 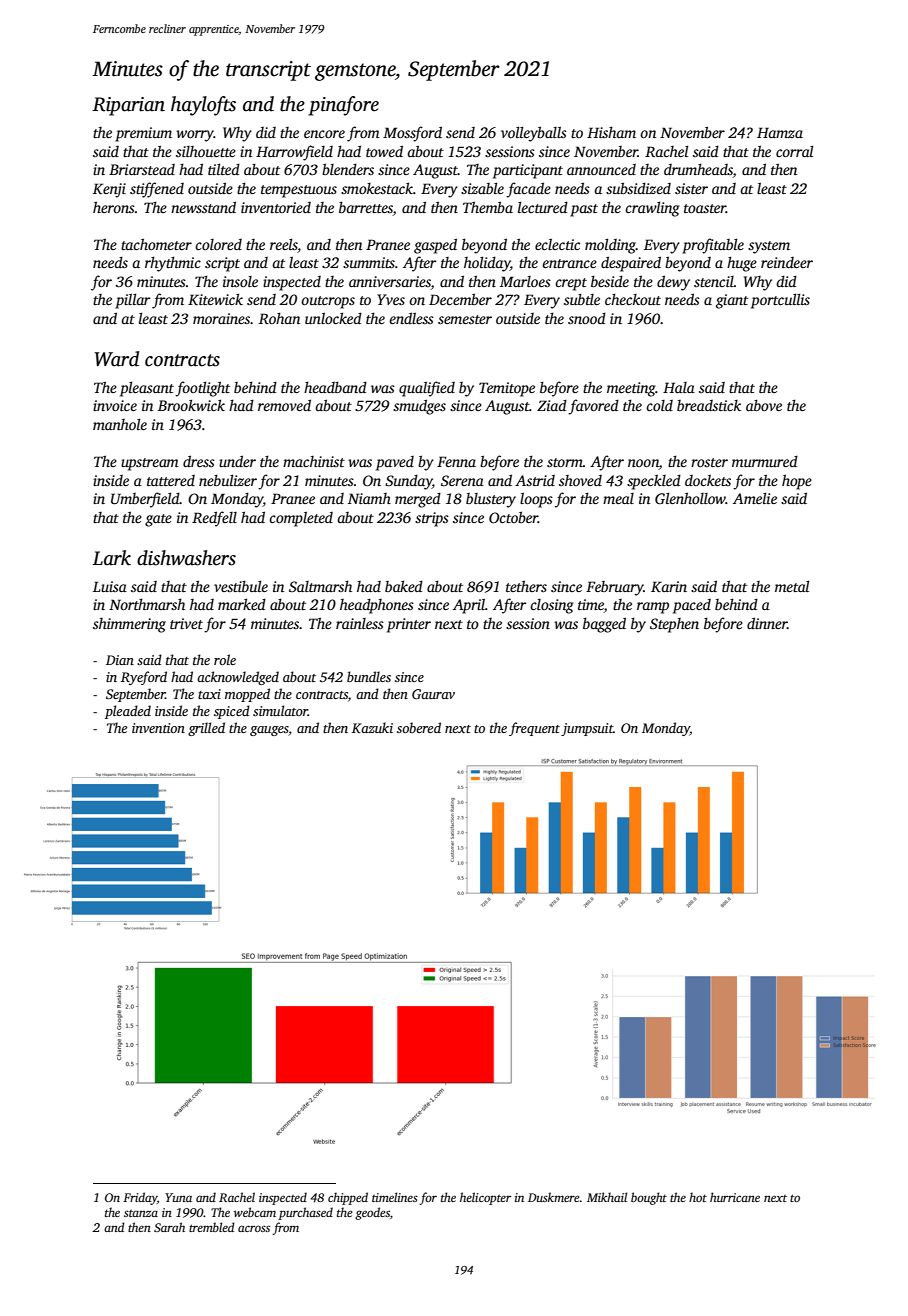 I want to click on trivet, so click(x=186, y=623).
